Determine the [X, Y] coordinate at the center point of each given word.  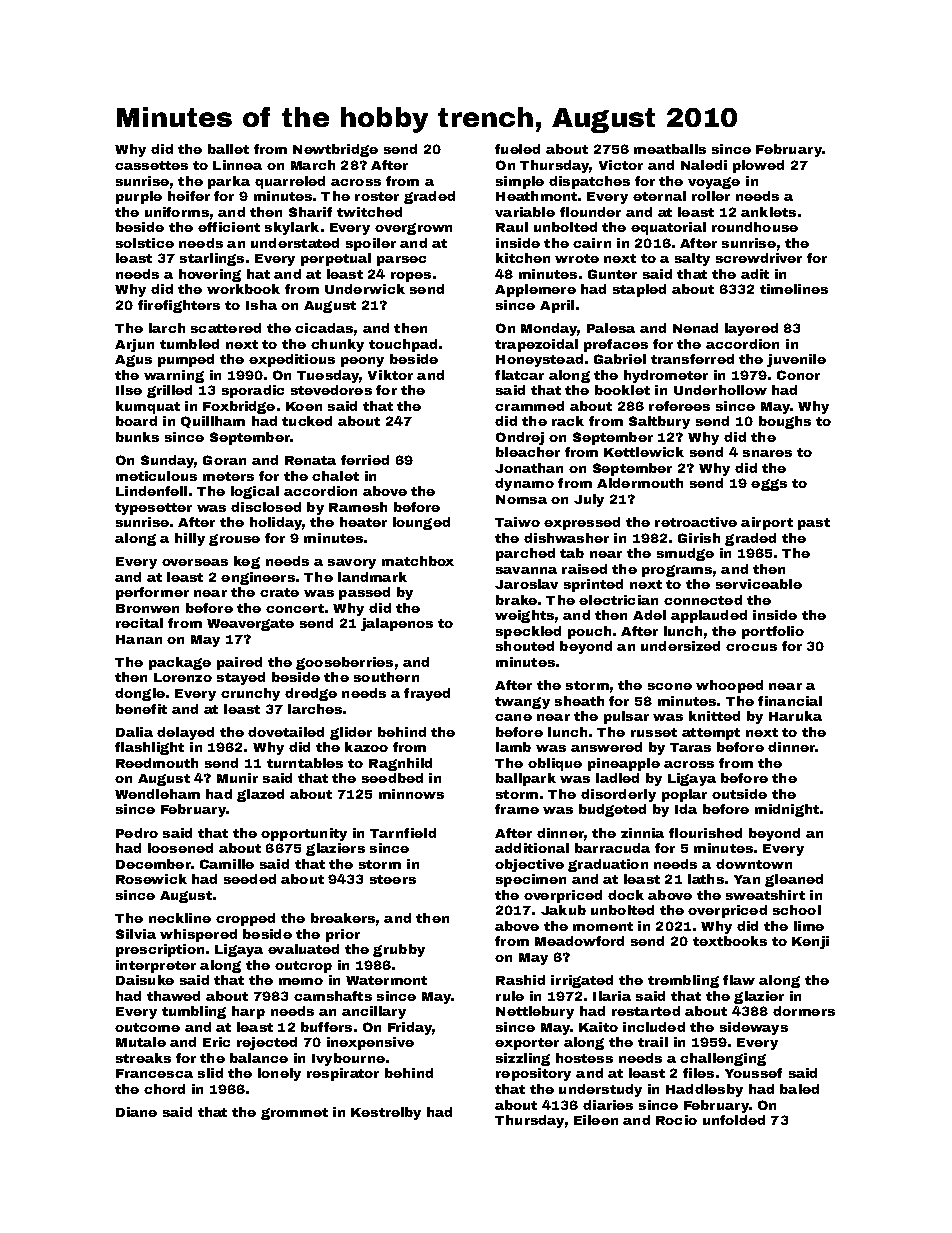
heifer [189, 196]
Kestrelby [386, 1113]
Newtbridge [335, 150]
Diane [136, 1112]
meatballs [670, 149]
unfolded [734, 1120]
